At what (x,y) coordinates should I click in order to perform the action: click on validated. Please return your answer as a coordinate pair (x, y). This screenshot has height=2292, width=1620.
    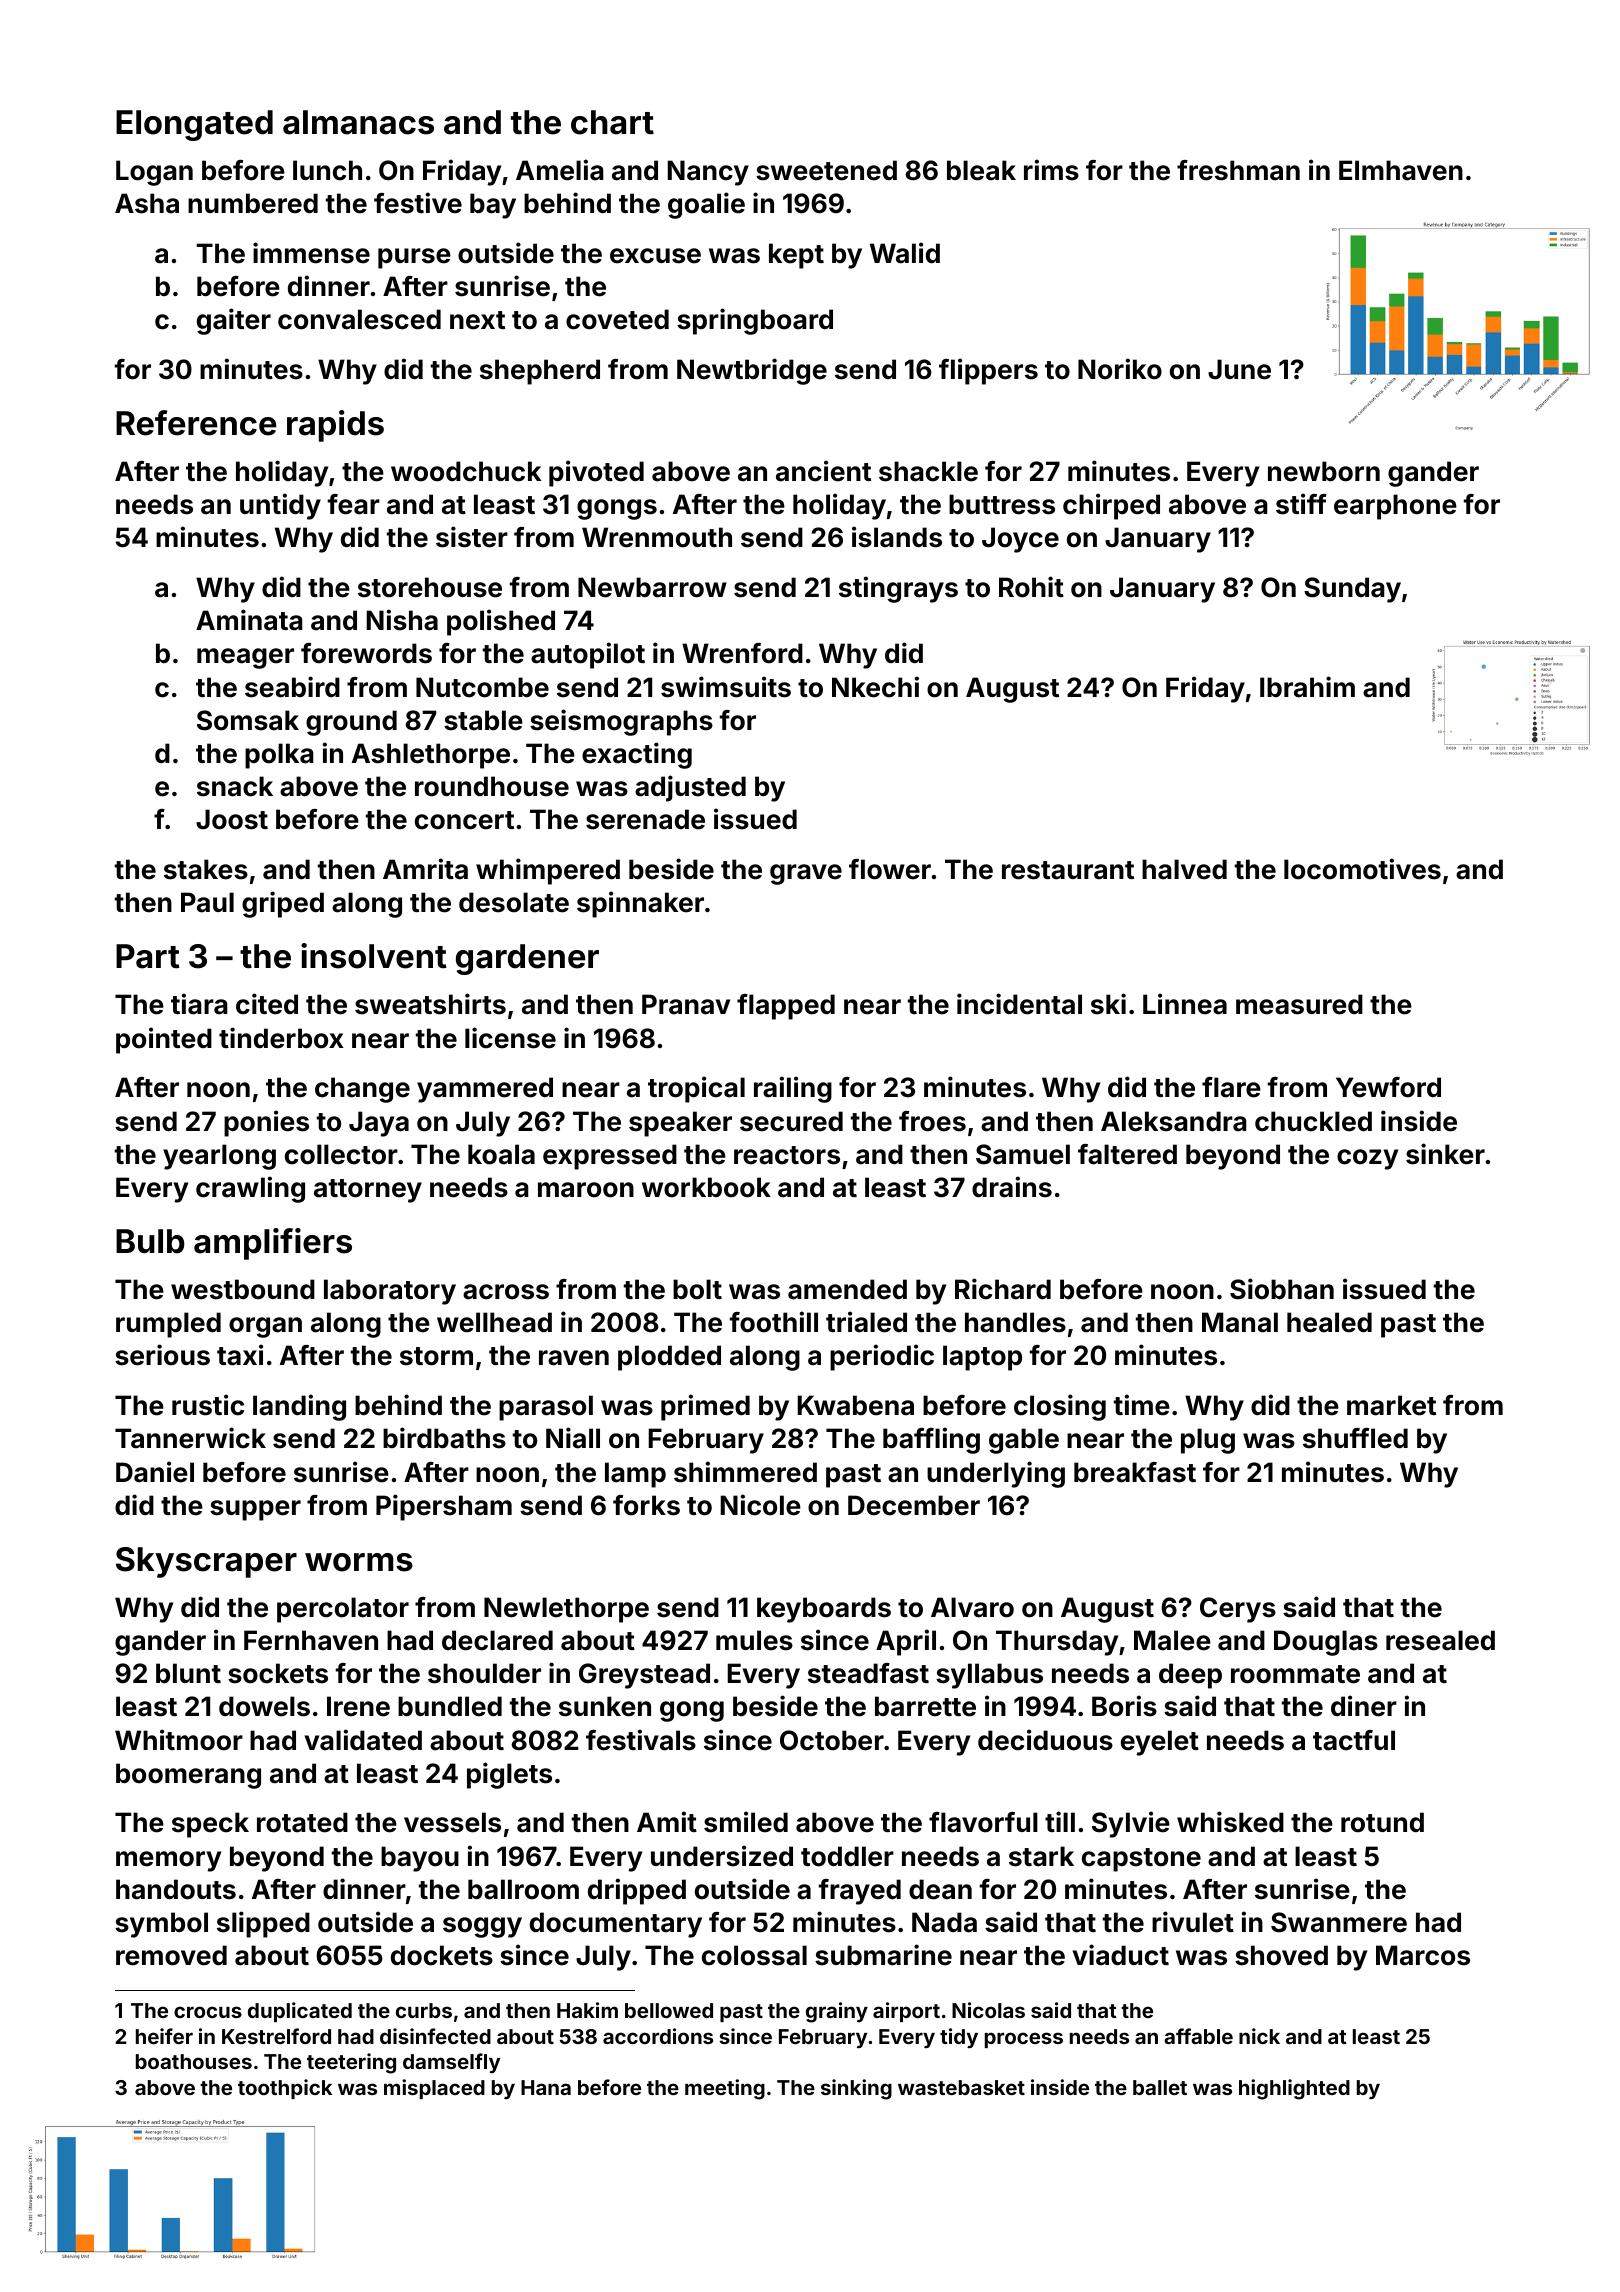
    Looking at the image, I should click on (363, 1740).
